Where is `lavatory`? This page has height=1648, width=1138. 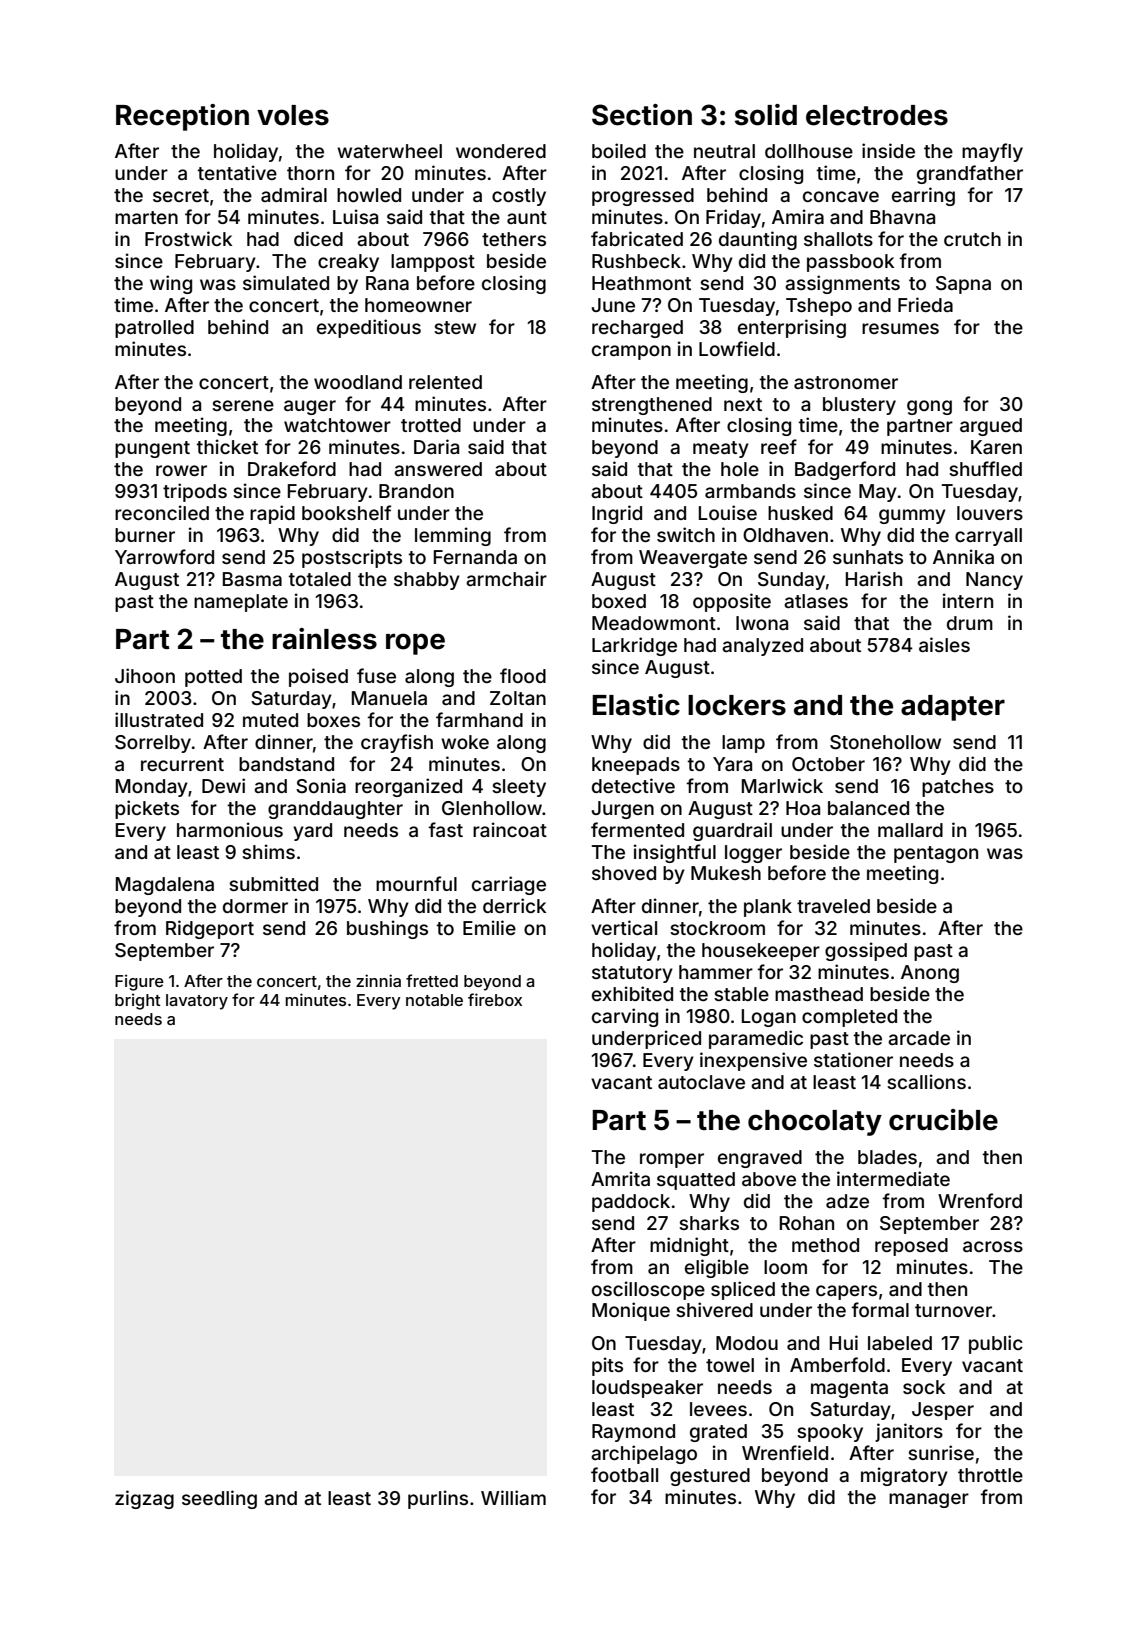 lavatory is located at coordinates (197, 1002).
